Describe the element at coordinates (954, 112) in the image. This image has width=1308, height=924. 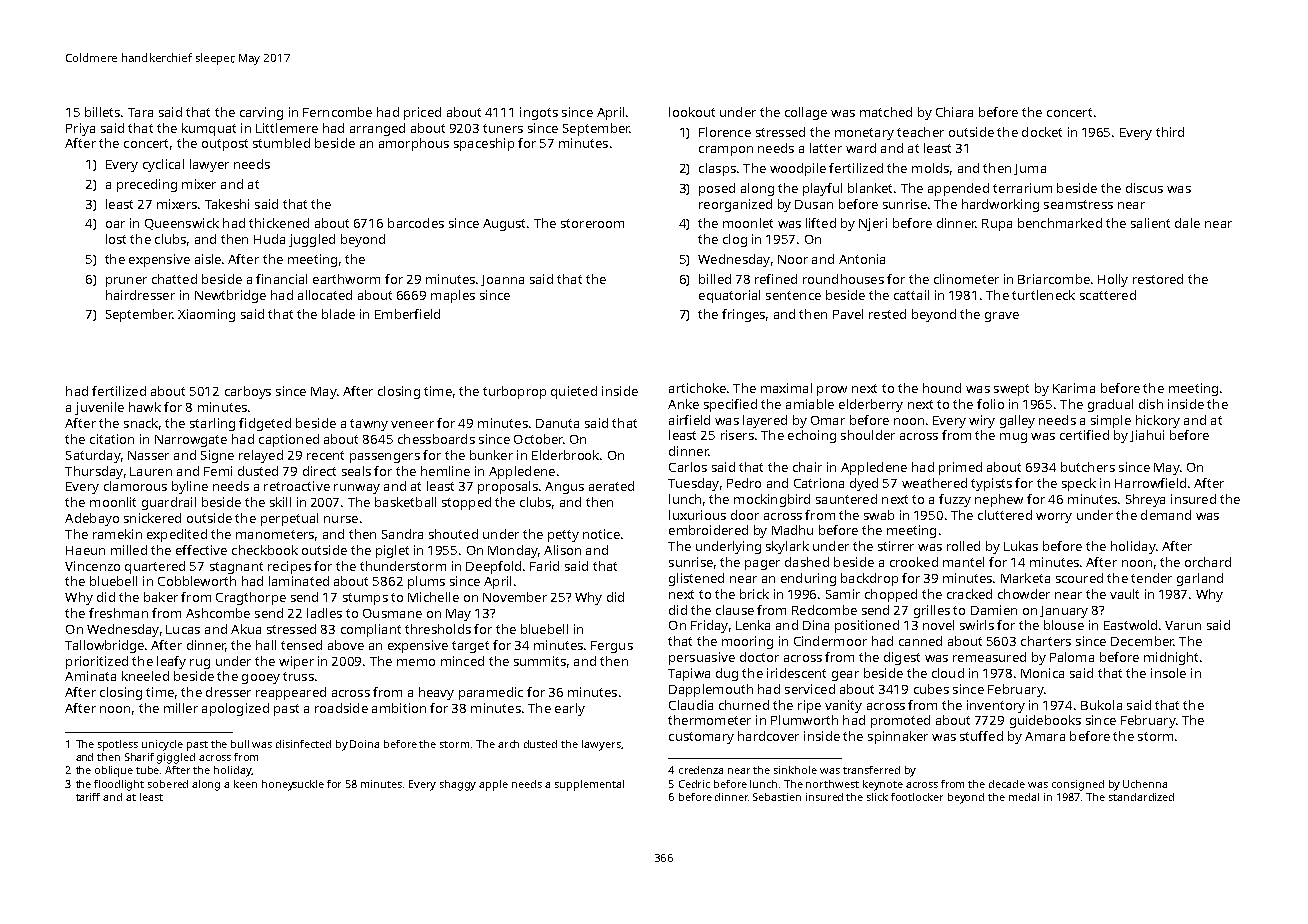
I see `Chiara` at that location.
